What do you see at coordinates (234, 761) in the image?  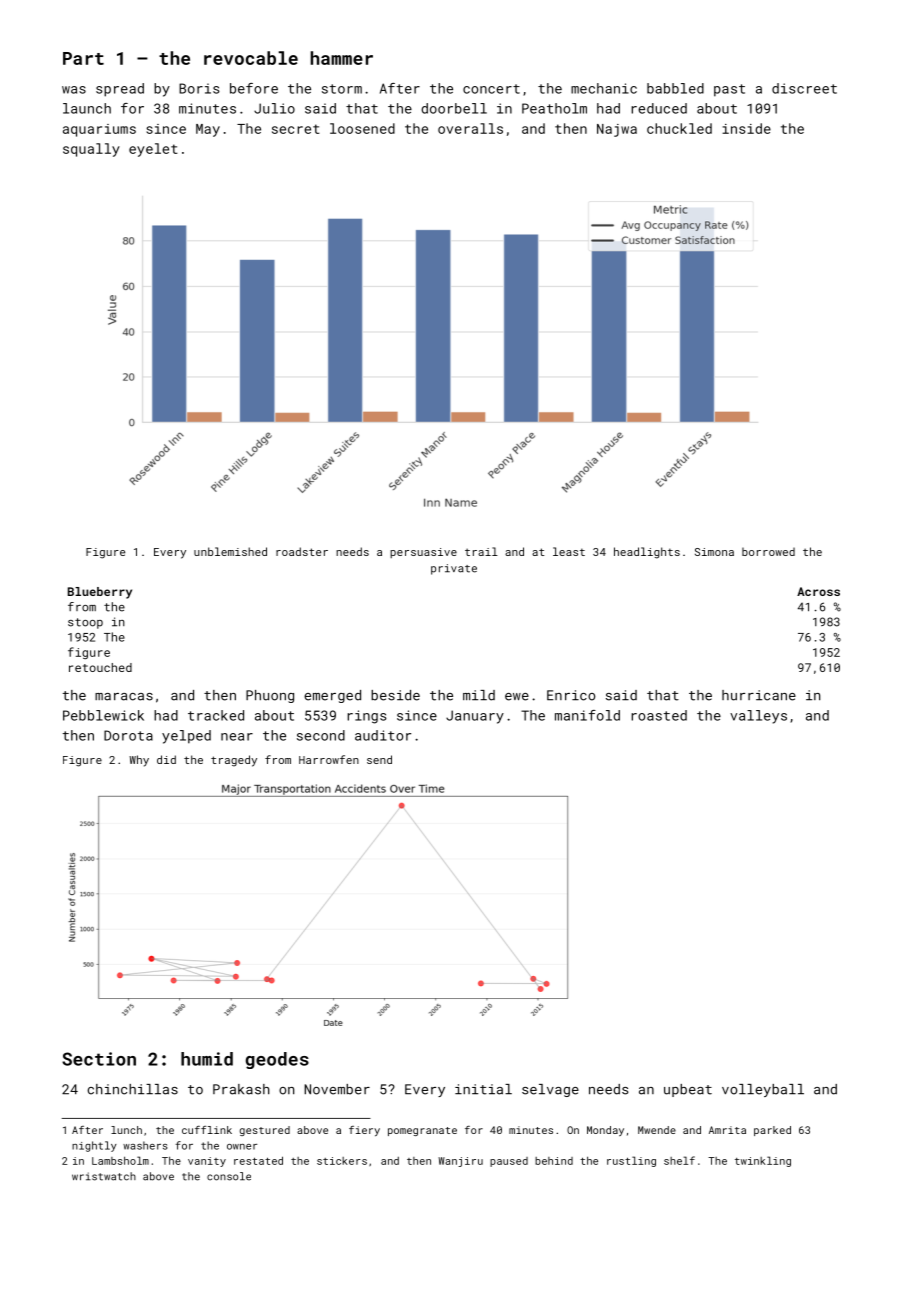 I see `tragedy` at bounding box center [234, 761].
